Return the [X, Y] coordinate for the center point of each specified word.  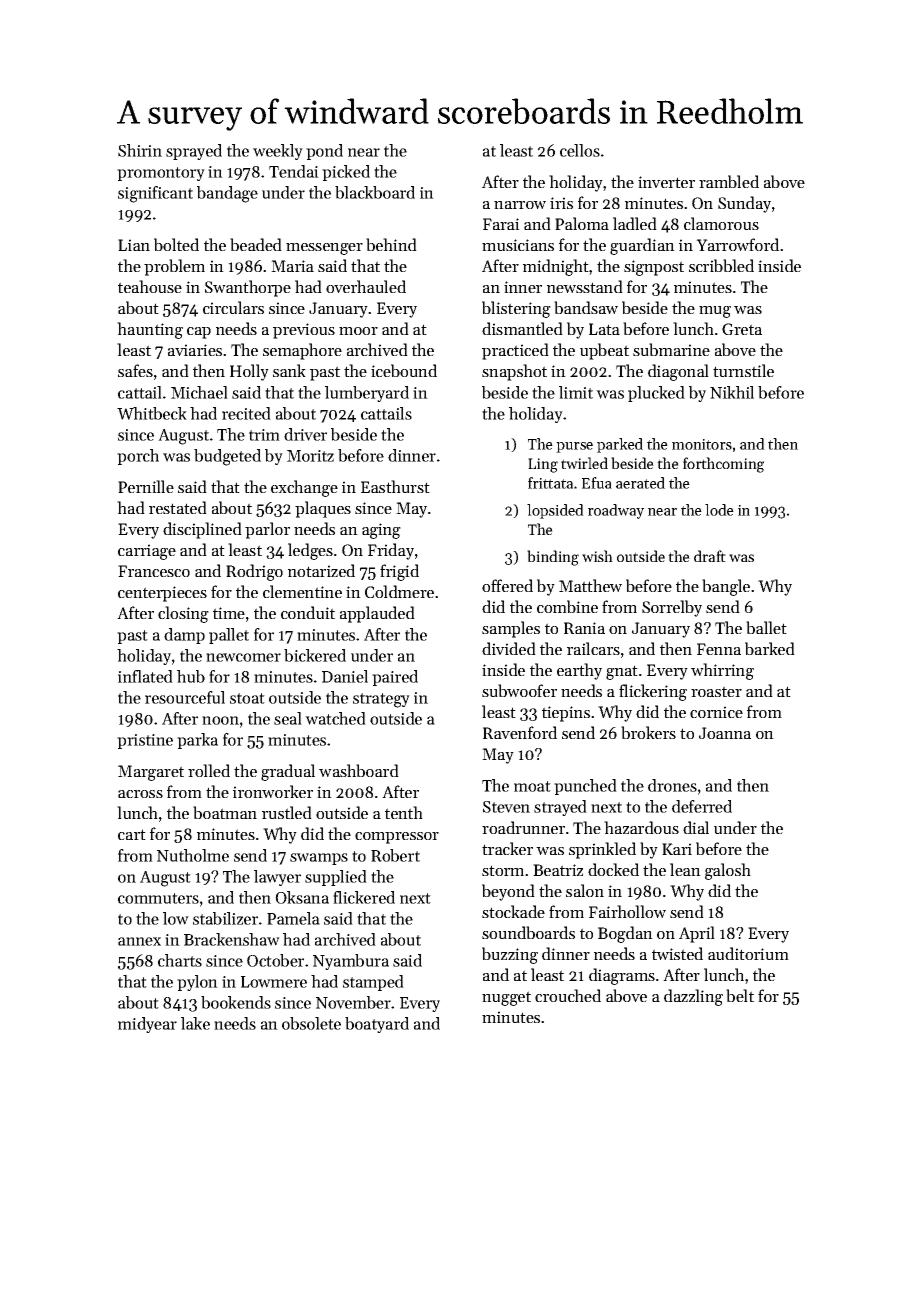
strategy [381, 700]
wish [597, 556]
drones [672, 785]
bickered [315, 655]
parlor [267, 530]
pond [324, 152]
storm [503, 870]
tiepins [566, 714]
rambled [729, 181]
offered [507, 585]
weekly [278, 152]
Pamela [293, 918]
